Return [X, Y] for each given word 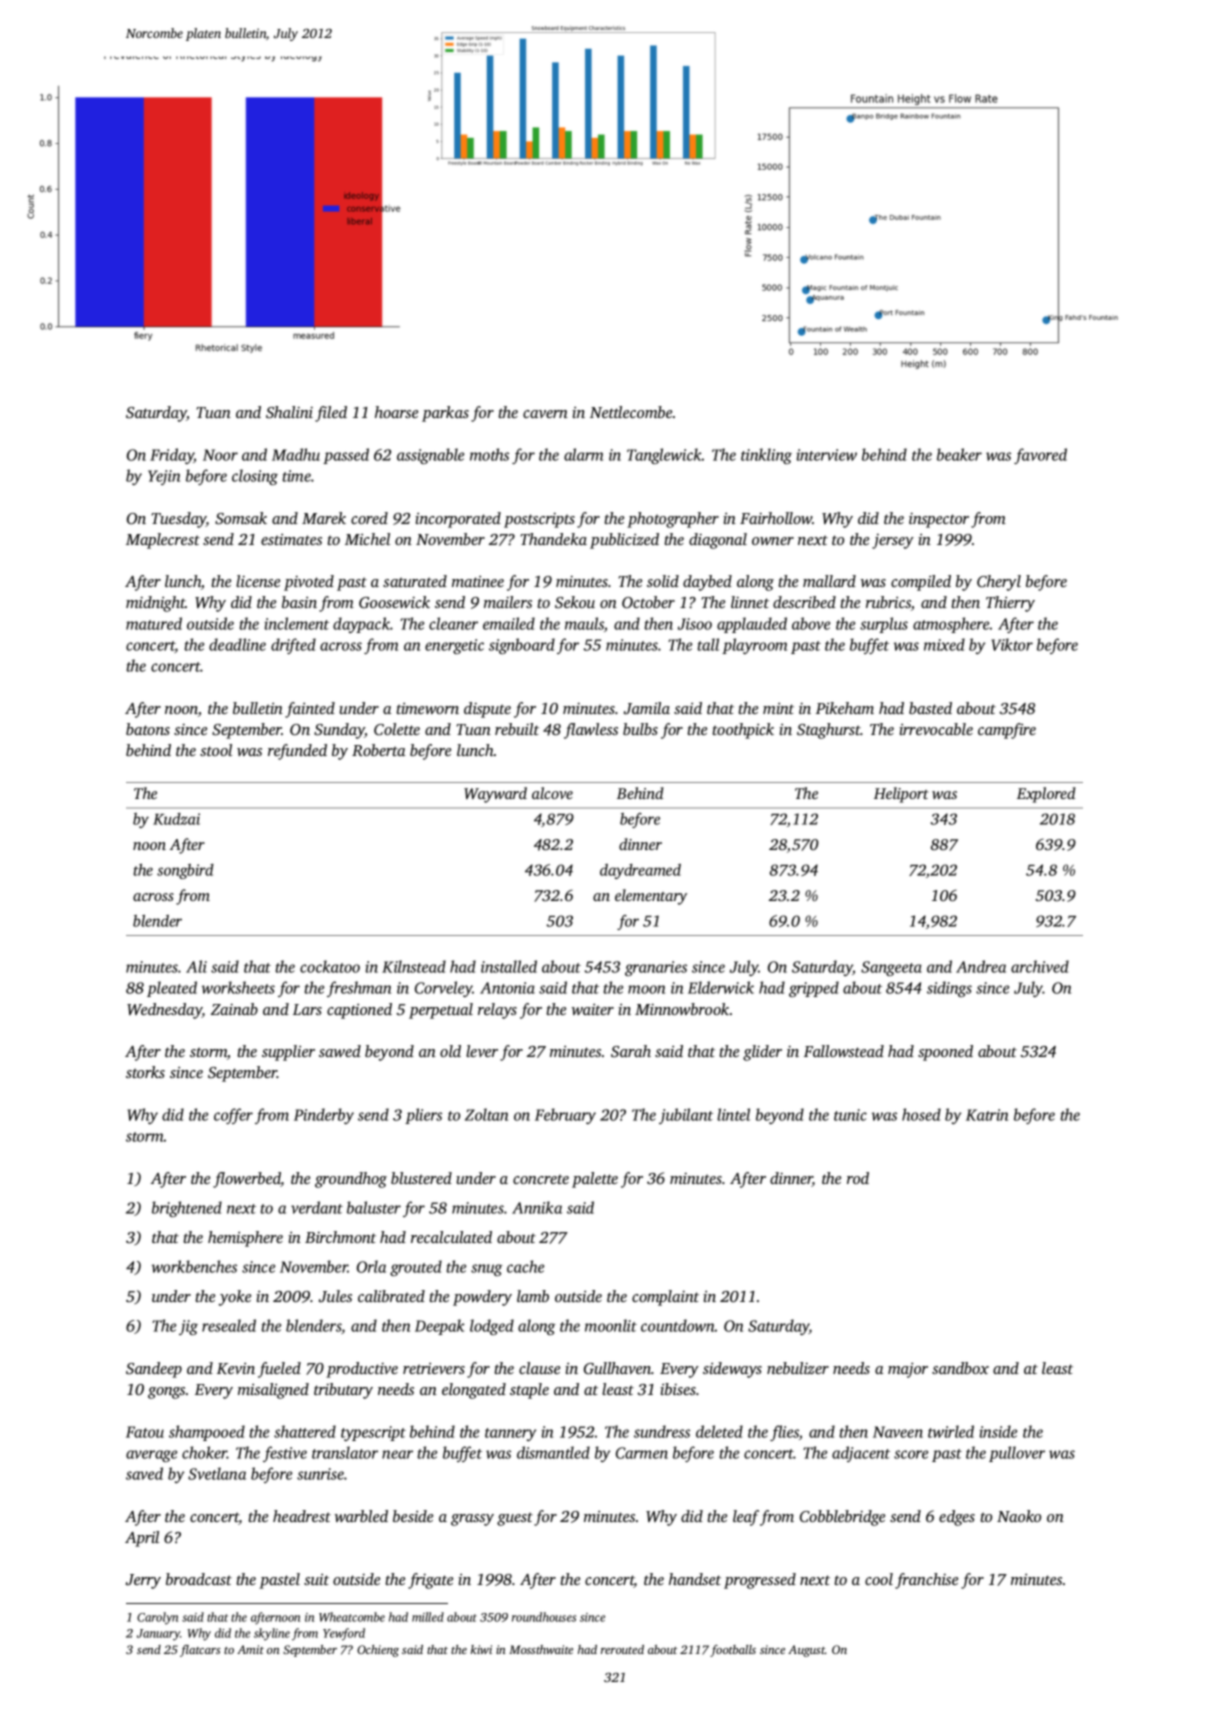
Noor [220, 455]
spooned [945, 1053]
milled [428, 1617]
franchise [926, 1581]
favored [1040, 456]
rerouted [622, 1649]
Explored [1046, 795]
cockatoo [330, 966]
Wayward [495, 795]
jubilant [686, 1116]
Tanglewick [664, 456]
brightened [187, 1209]
